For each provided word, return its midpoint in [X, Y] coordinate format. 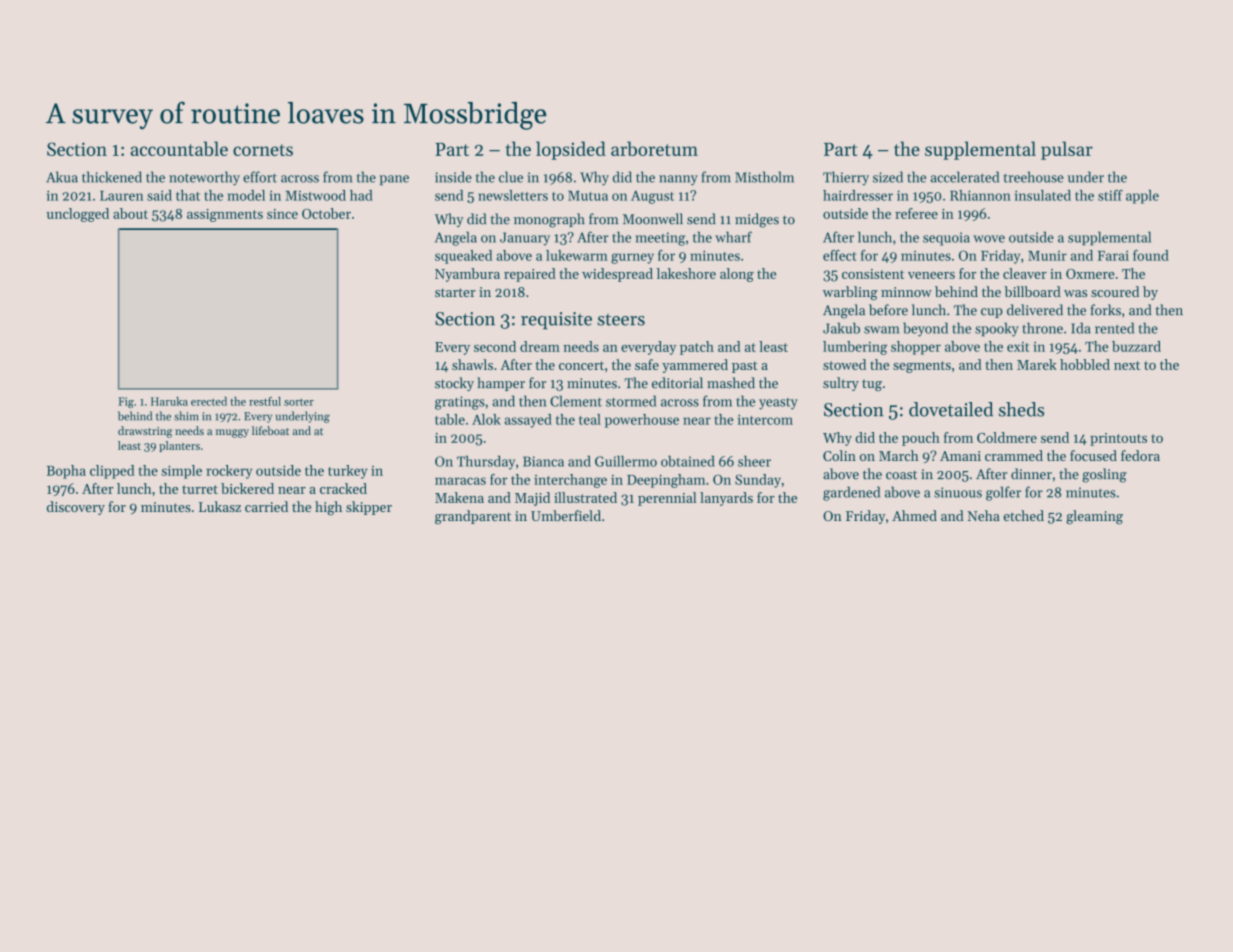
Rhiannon [980, 195]
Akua [62, 177]
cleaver [1025, 273]
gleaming [1094, 517]
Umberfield [566, 515]
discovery [76, 508]
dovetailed [951, 409]
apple [1142, 197]
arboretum [654, 148]
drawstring [145, 432]
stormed [631, 401]
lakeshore [686, 273]
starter [455, 292]
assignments [225, 215]
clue [511, 177]
